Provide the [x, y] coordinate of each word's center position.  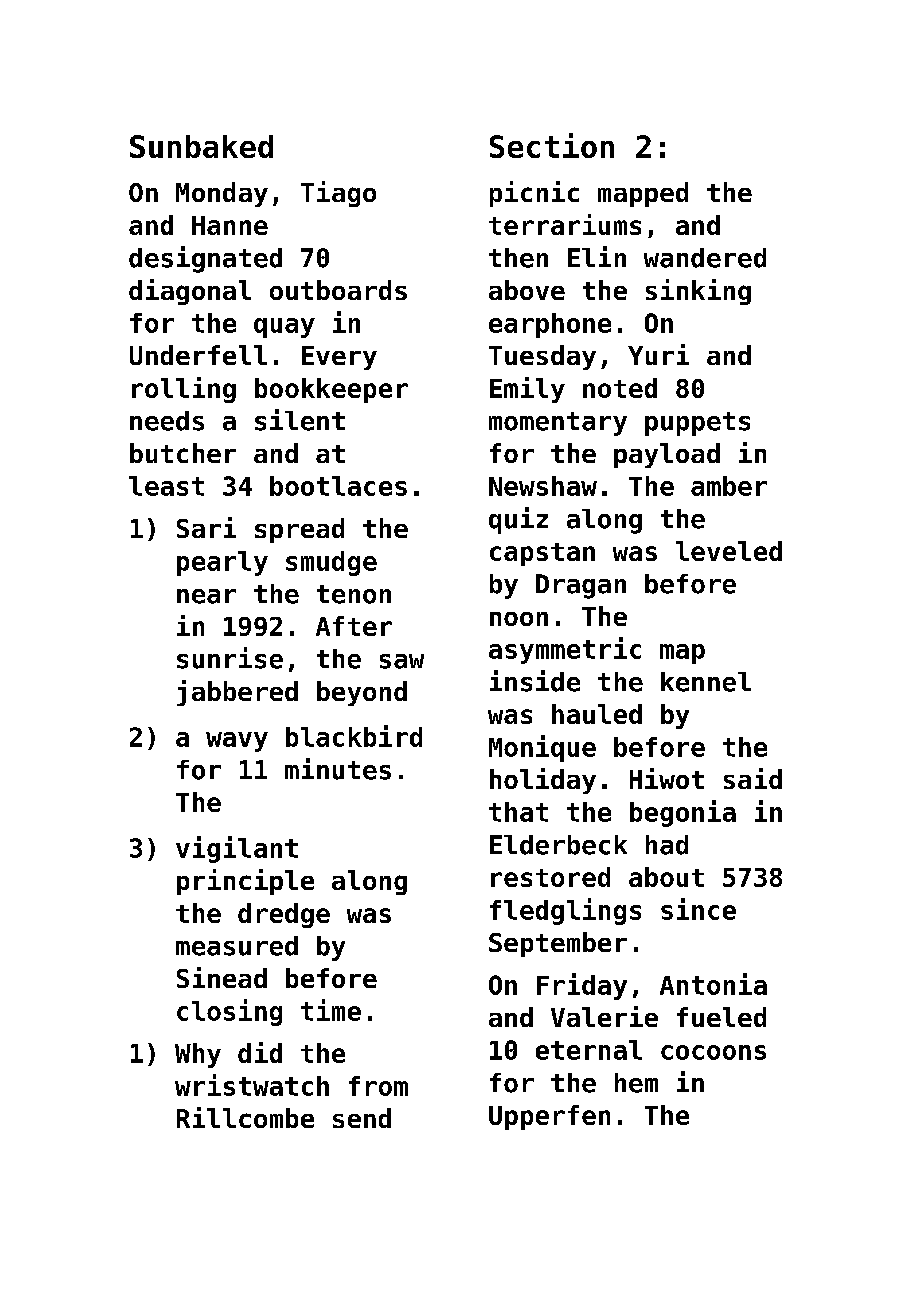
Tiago [338, 194]
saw [402, 661]
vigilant [237, 849]
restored [550, 877]
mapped [643, 194]
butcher [183, 453]
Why [198, 1055]
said [753, 778]
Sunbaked [201, 146]
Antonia [713, 984]
